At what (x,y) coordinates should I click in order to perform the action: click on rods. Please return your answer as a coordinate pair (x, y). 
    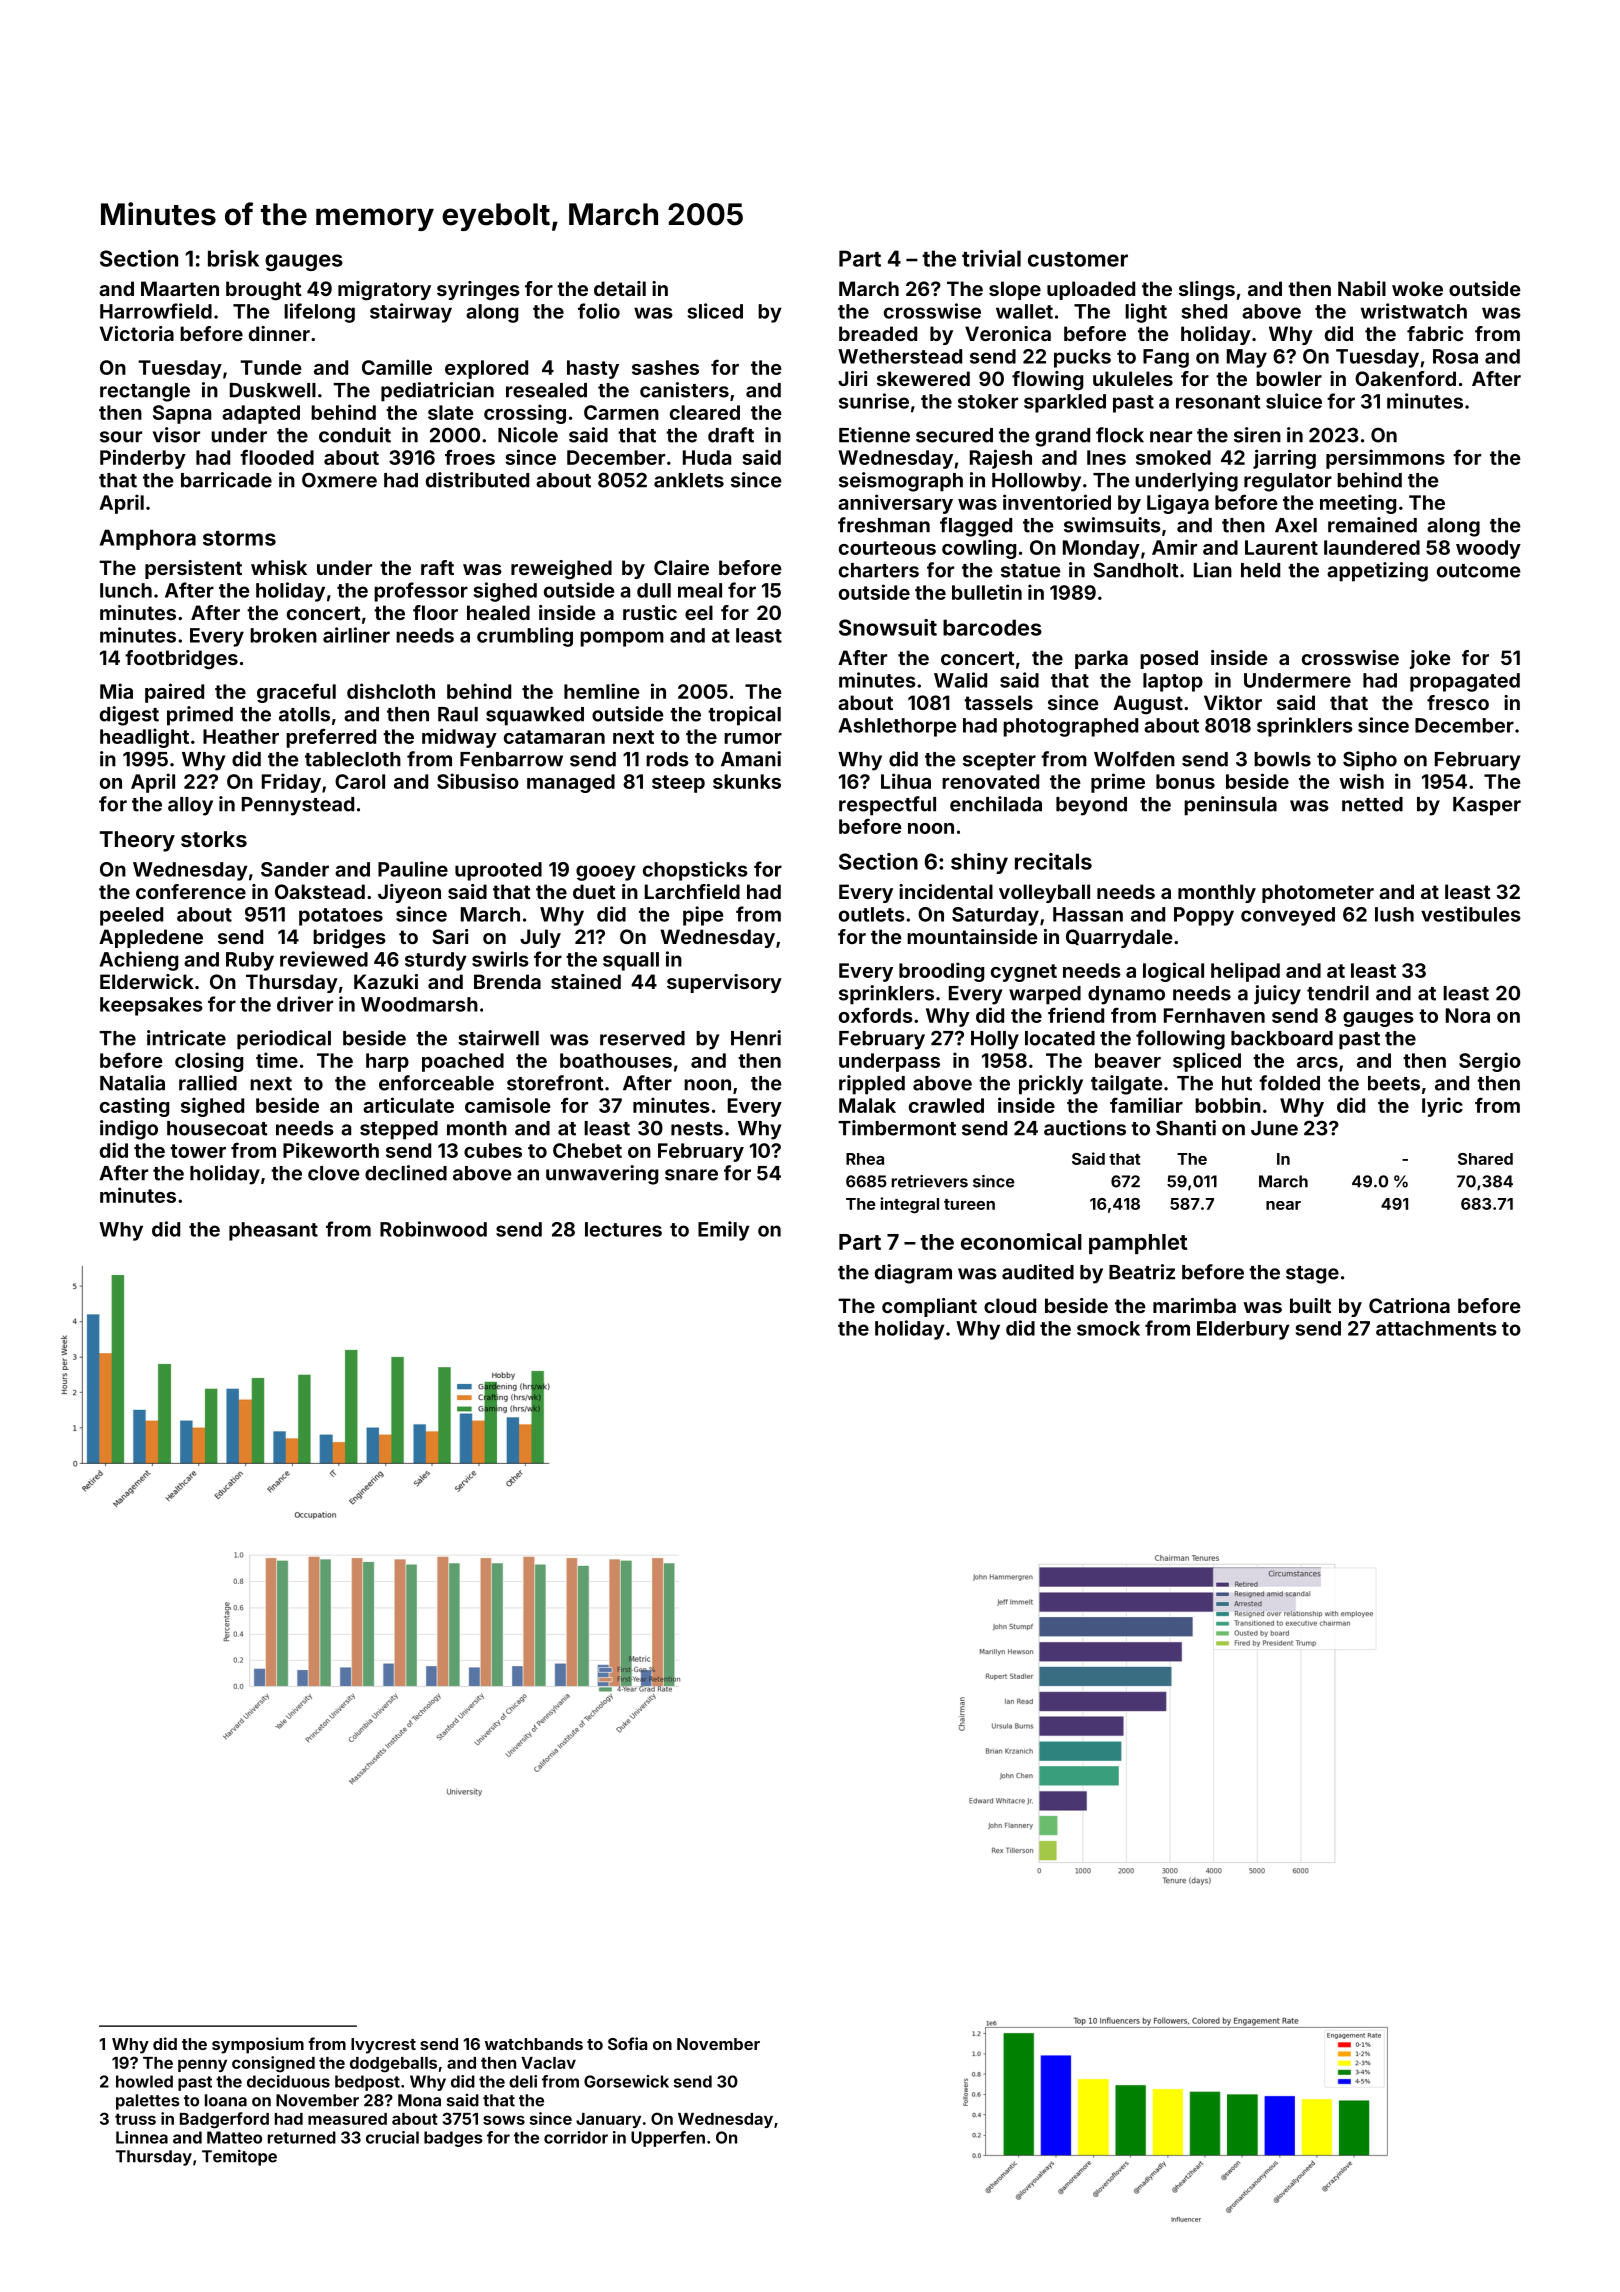
    Looking at the image, I should click on (667, 759).
